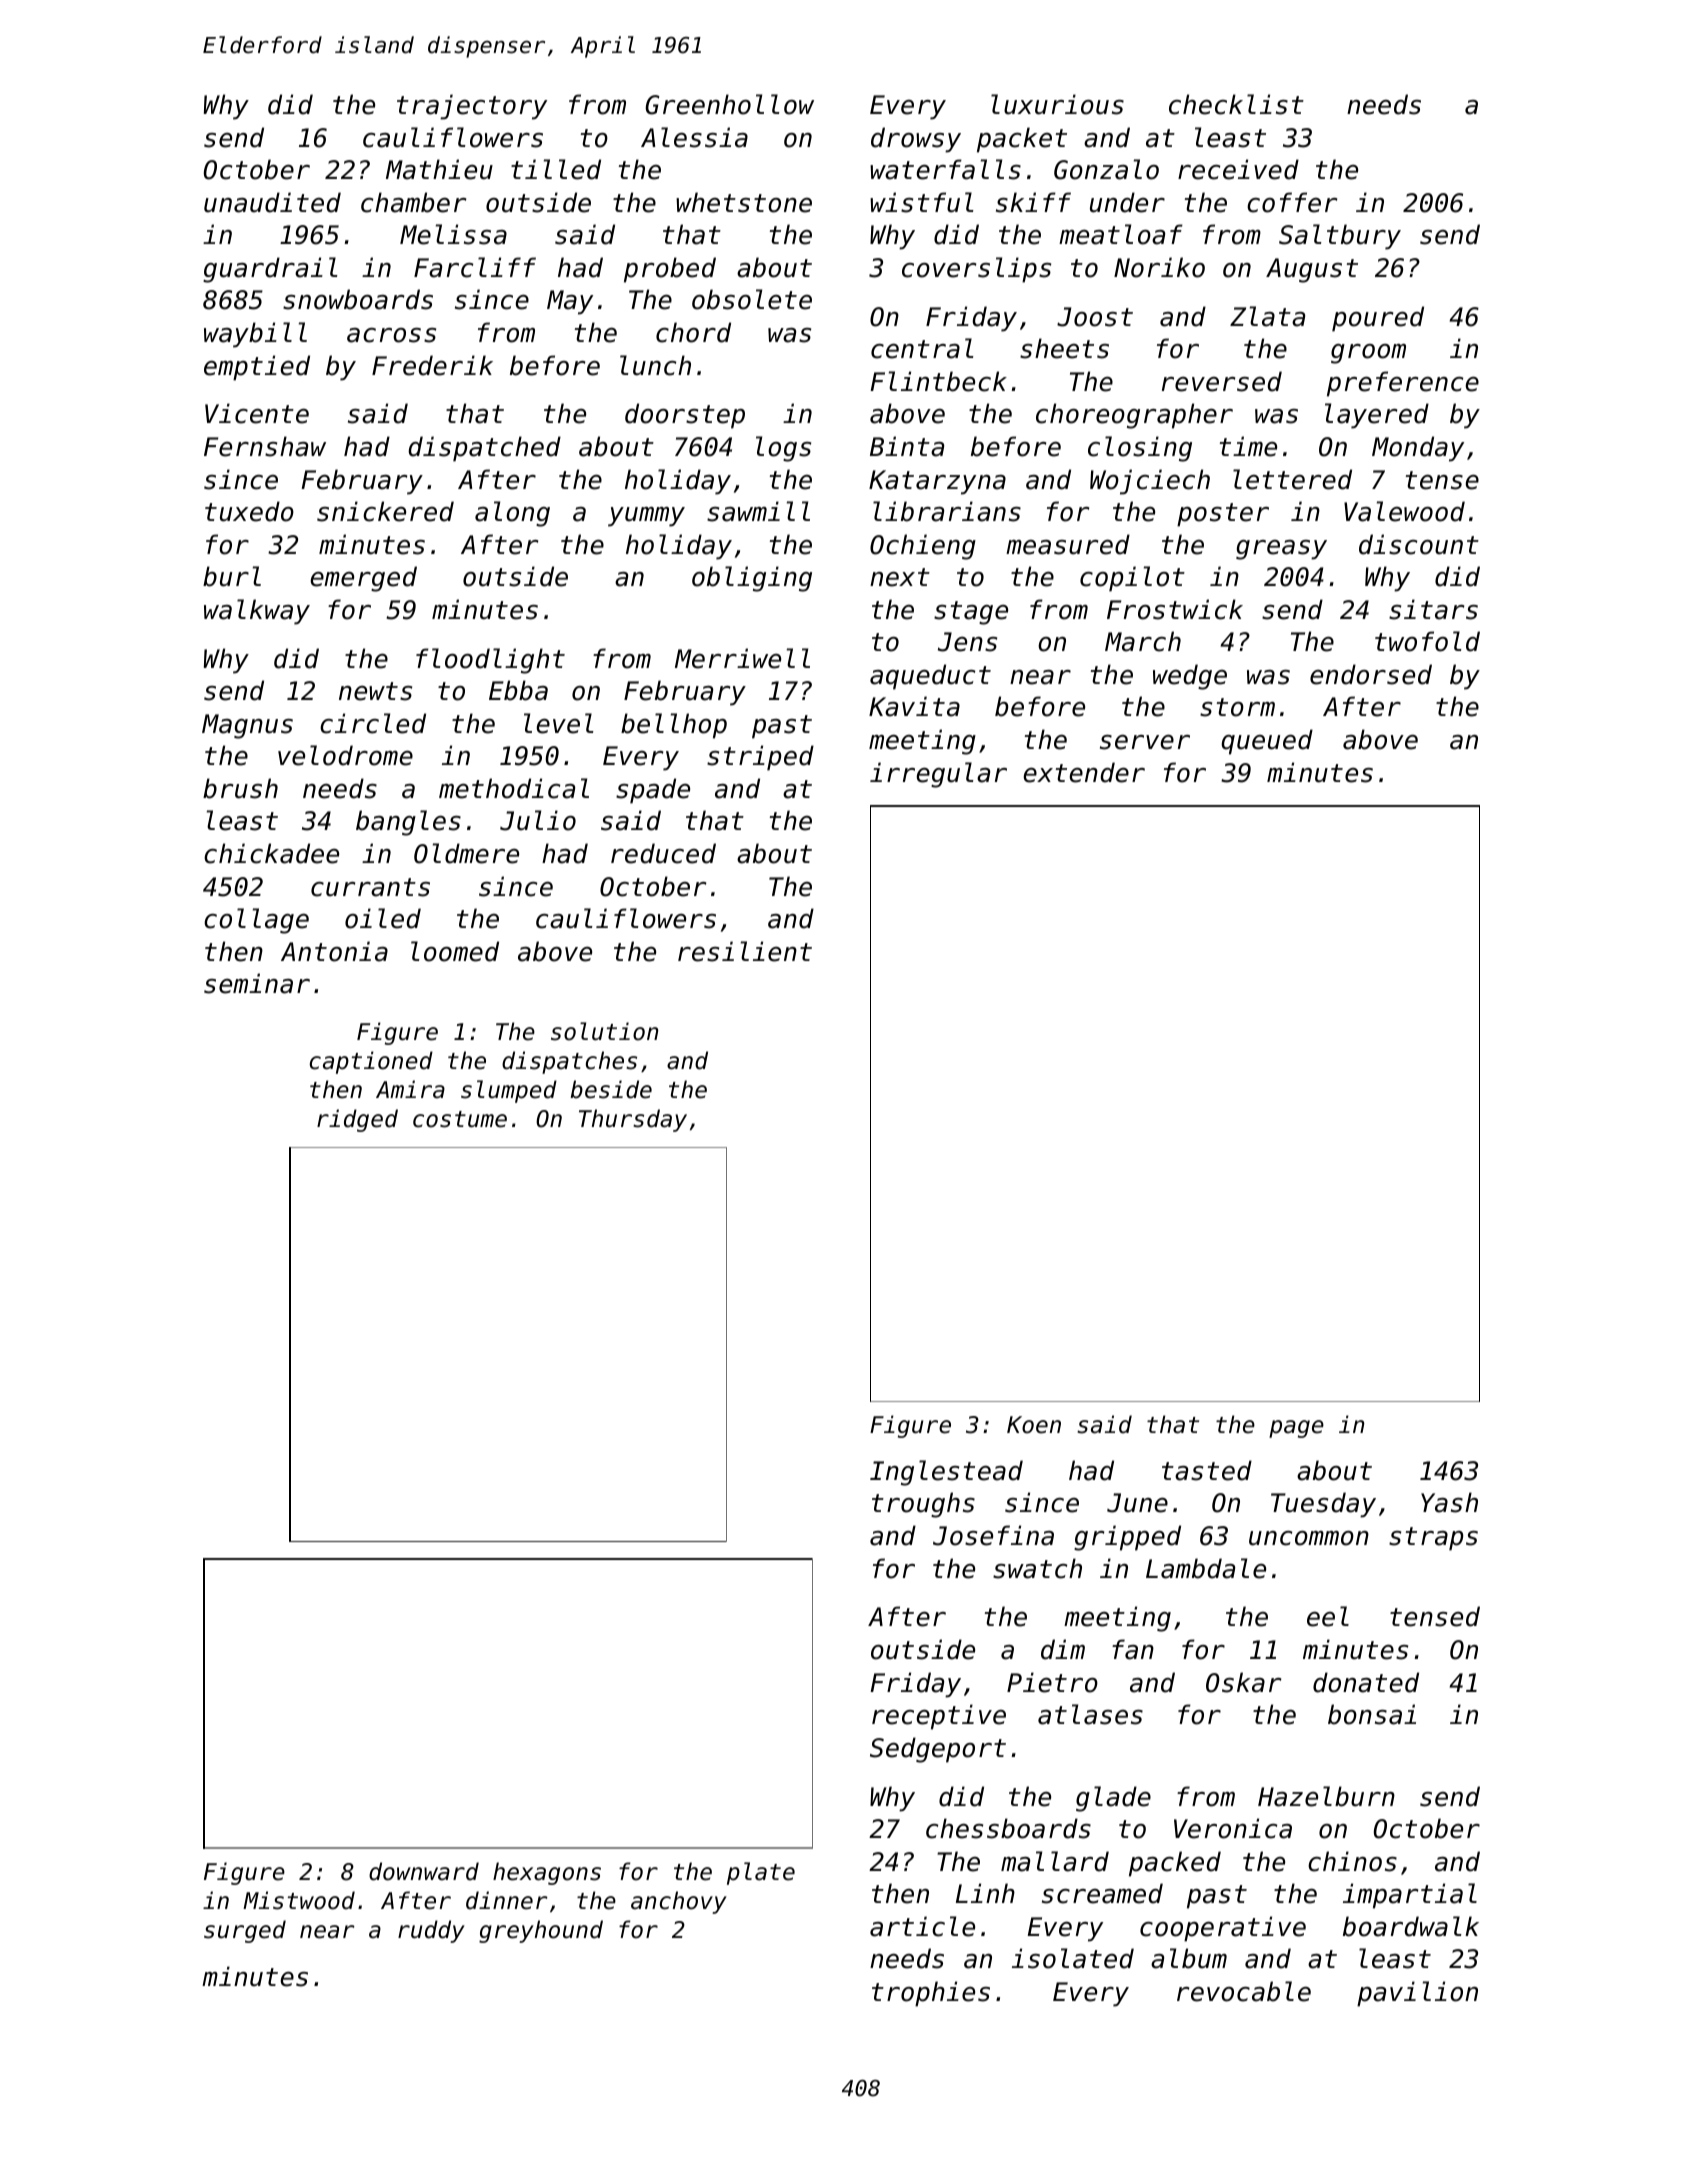 The width and height of the screenshot is (1683, 2178). I want to click on currants, so click(370, 887).
